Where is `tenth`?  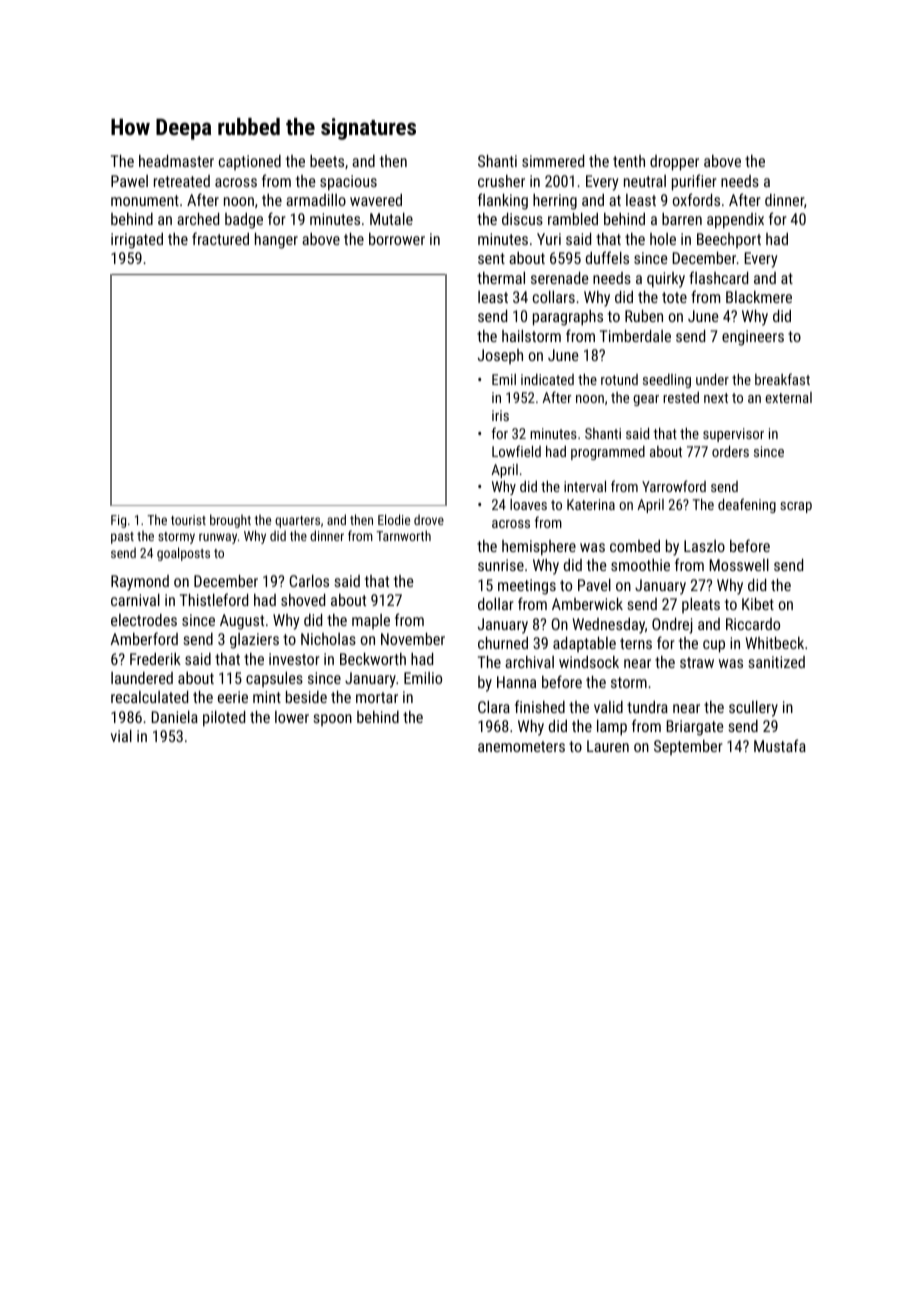
tenth is located at coordinates (629, 161).
